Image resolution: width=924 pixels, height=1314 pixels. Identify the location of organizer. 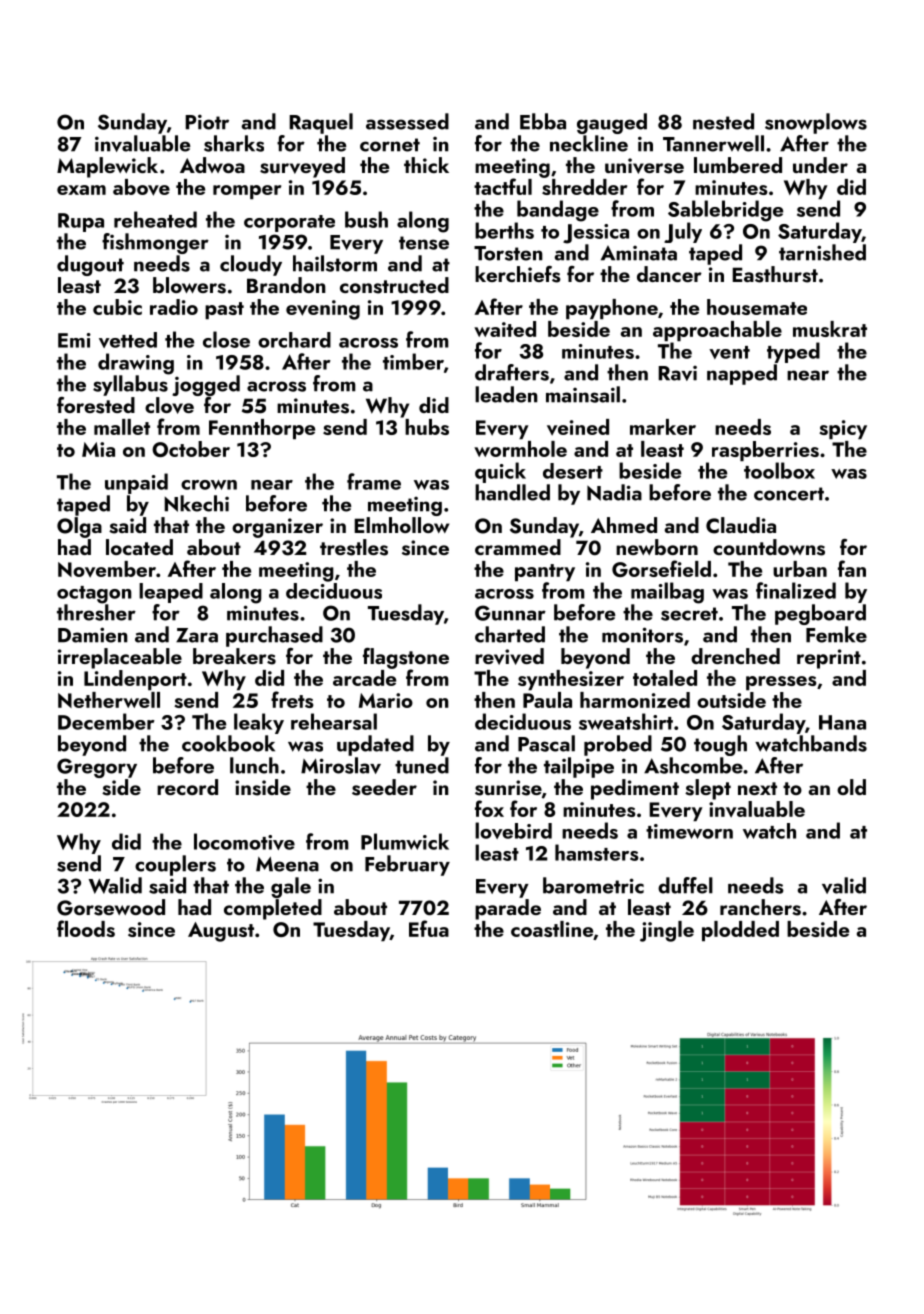
(277, 528).
